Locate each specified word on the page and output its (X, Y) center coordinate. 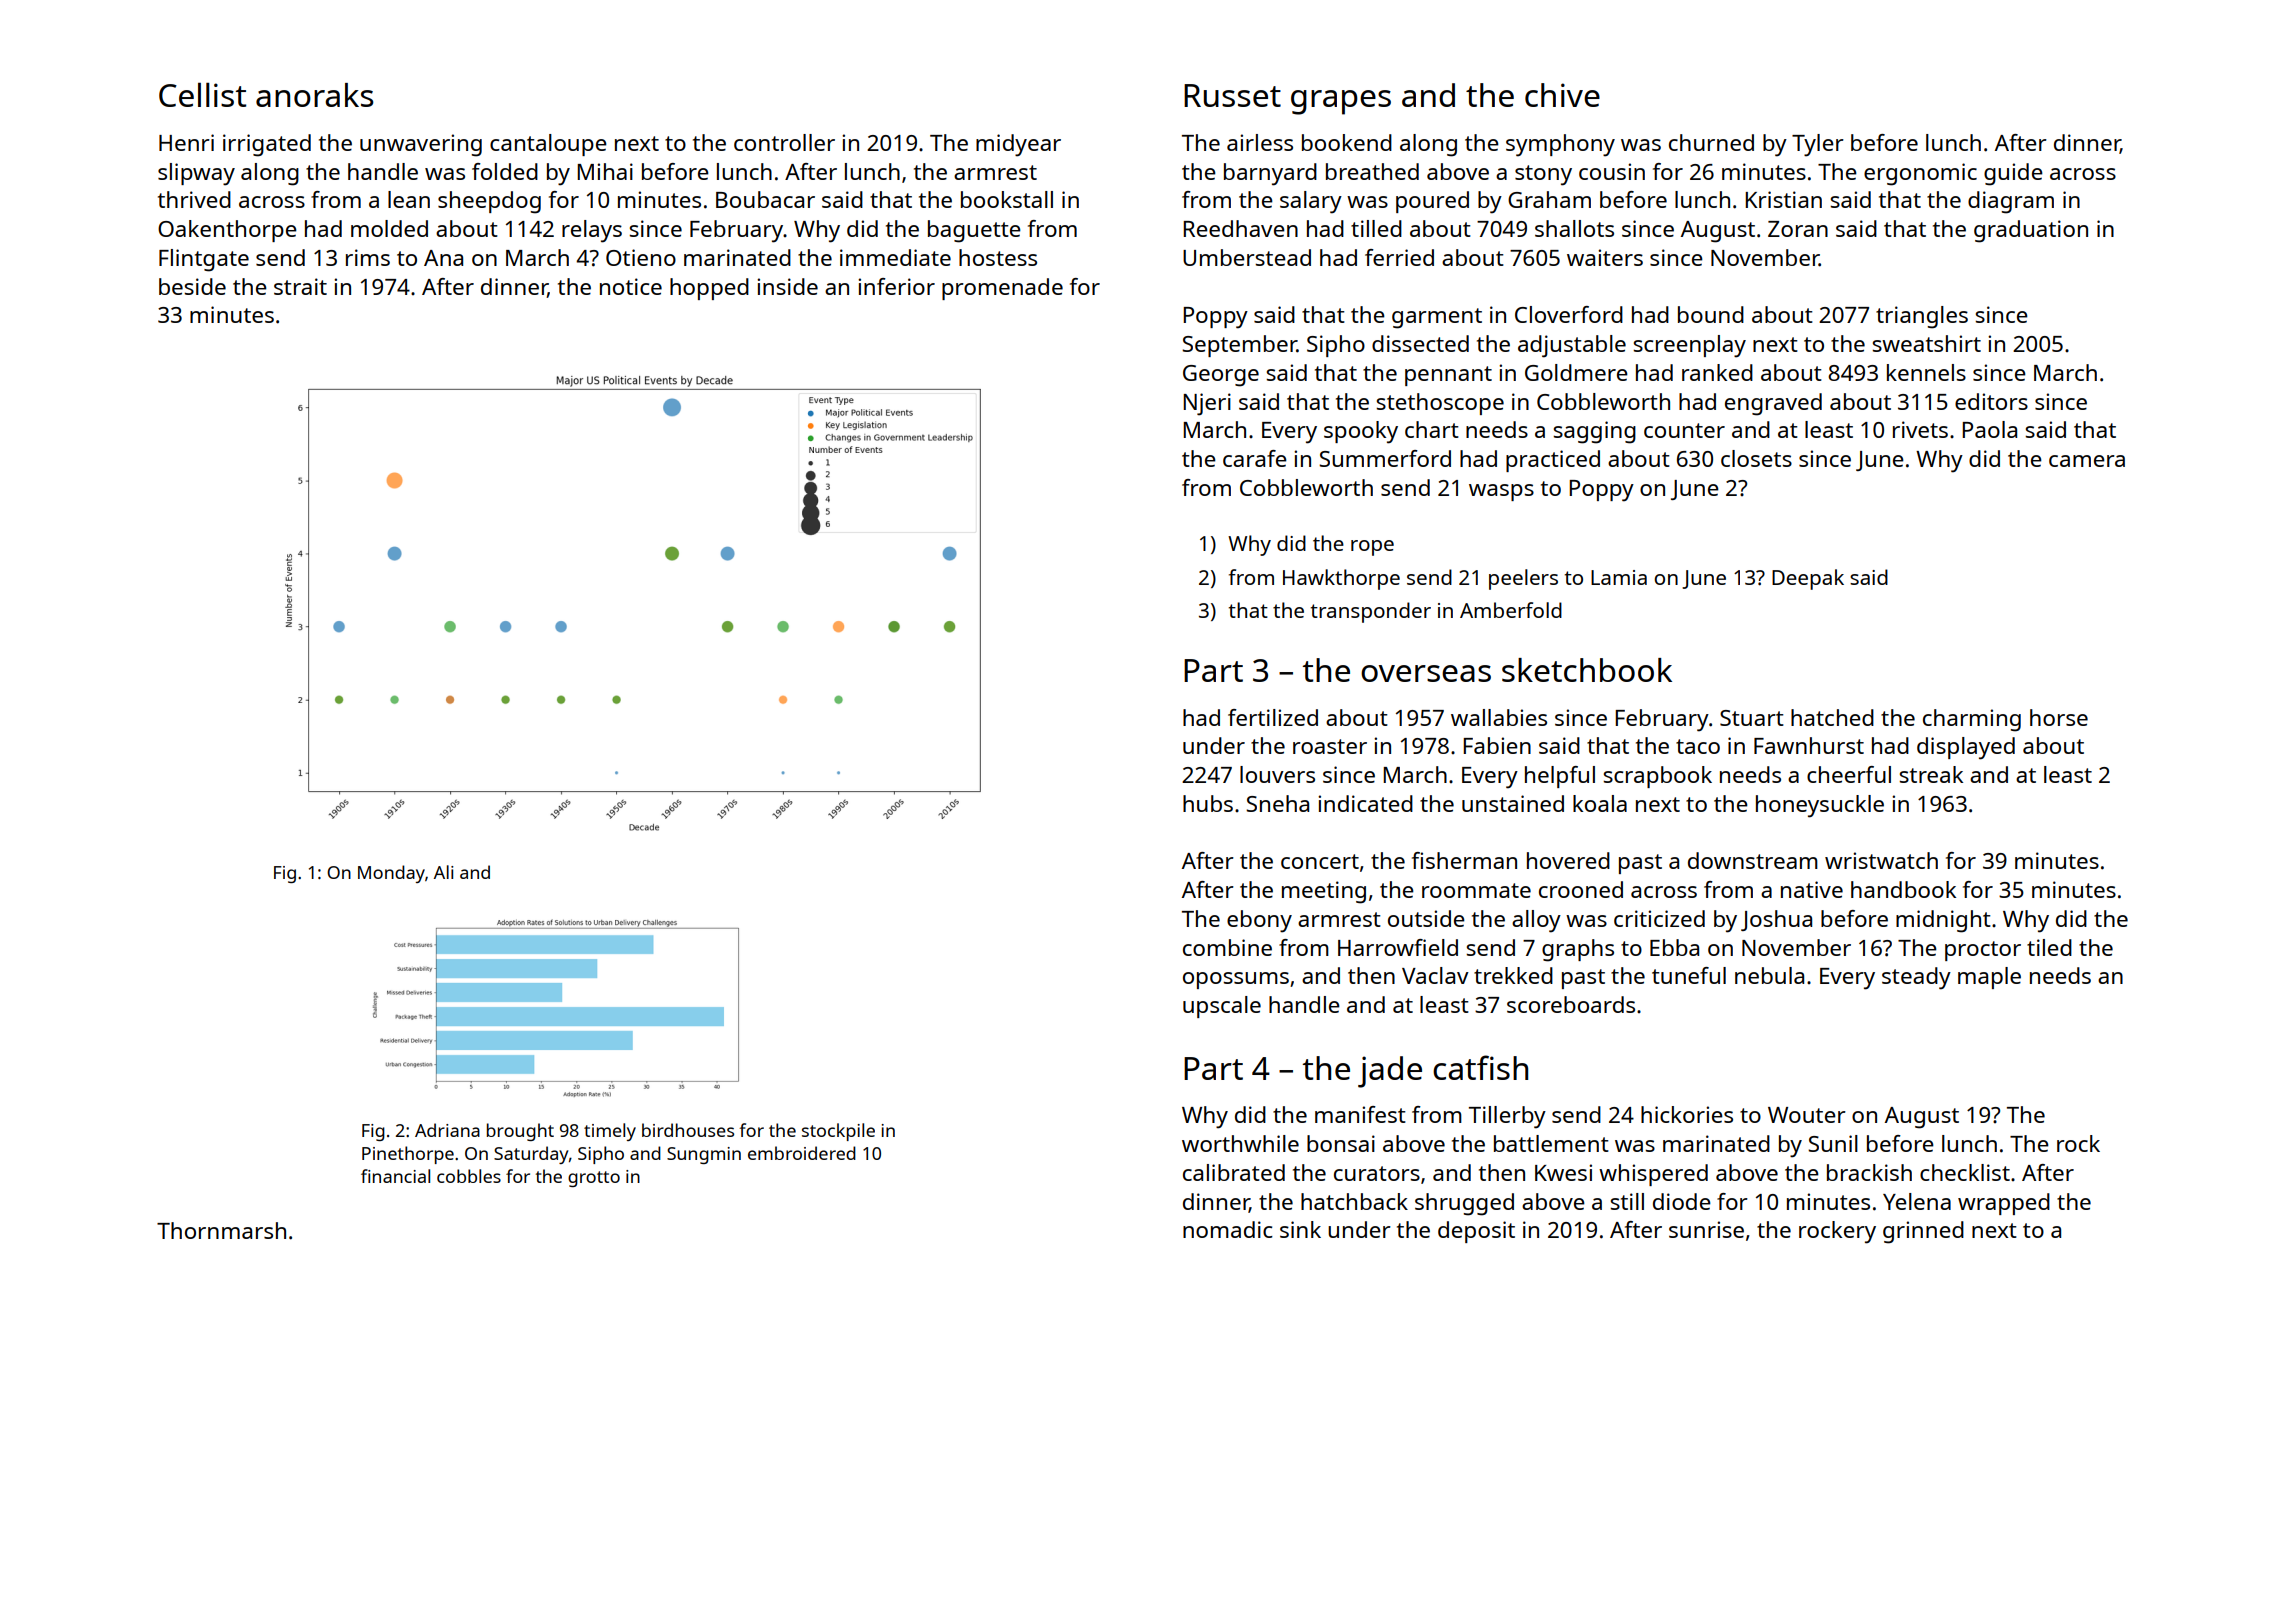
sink (1300, 1229)
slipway (196, 174)
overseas (1426, 673)
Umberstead (1247, 257)
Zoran (1798, 229)
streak (1931, 774)
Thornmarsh (221, 1230)
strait (300, 286)
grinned (1923, 1232)
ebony (1259, 921)
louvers (1277, 774)
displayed (1966, 748)
